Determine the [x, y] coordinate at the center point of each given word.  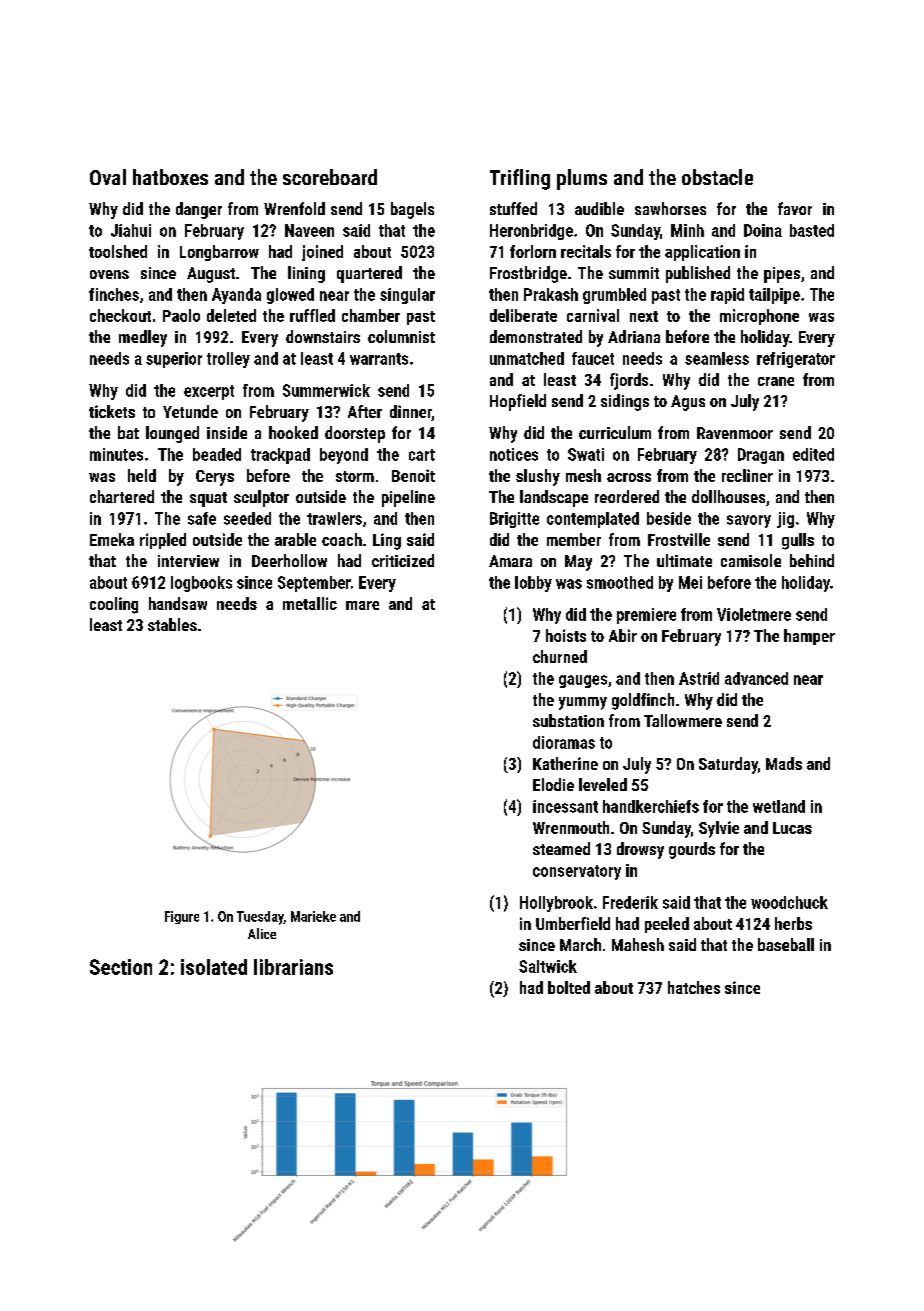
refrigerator [796, 360]
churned [560, 656]
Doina [763, 230]
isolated [214, 967]
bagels [412, 210]
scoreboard [330, 177]
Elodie [553, 784]
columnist [401, 336]
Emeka [112, 539]
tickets [112, 411]
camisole [751, 560]
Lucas [792, 828]
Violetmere [754, 614]
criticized [403, 560]
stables [172, 624]
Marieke [313, 916]
